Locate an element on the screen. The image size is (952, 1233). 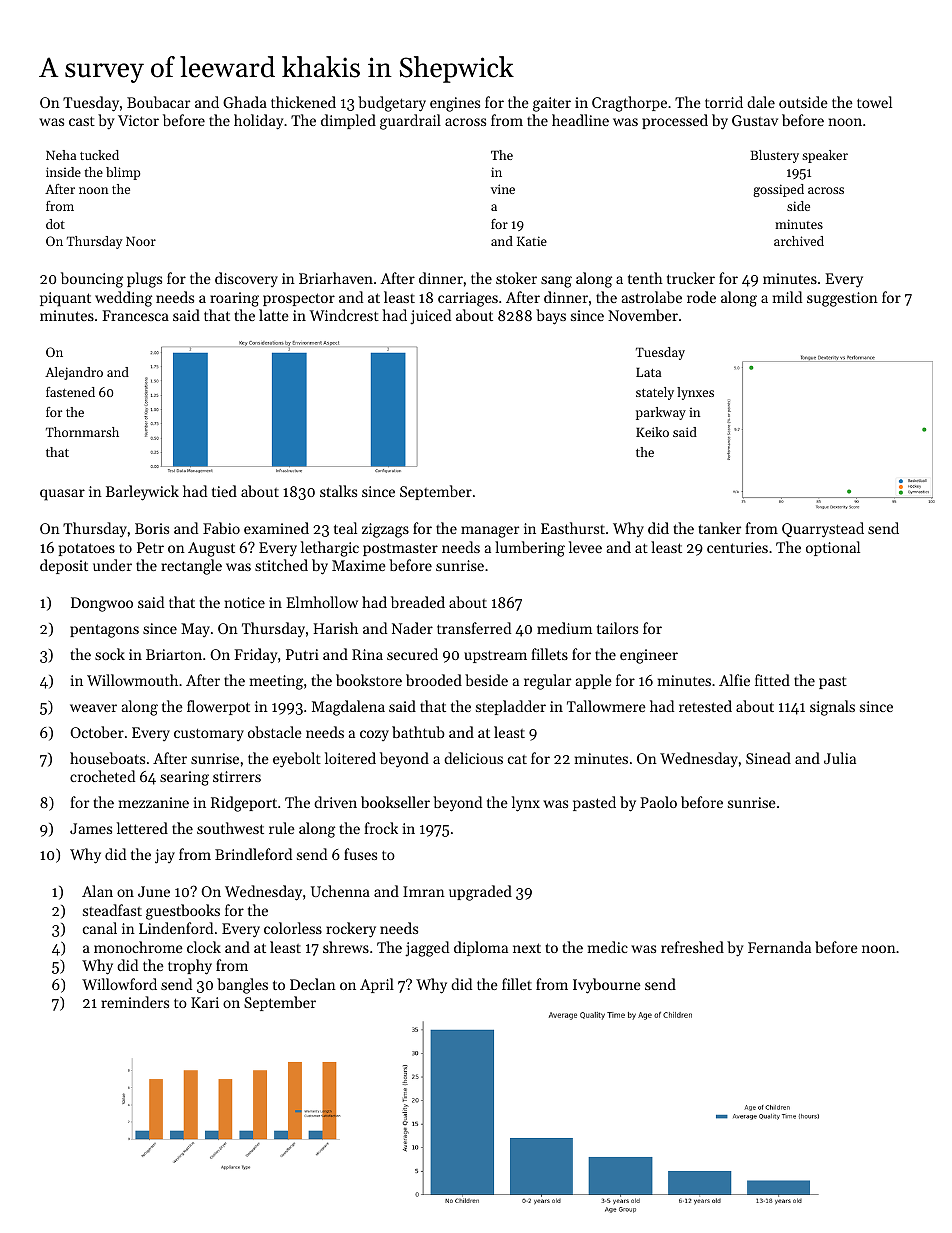
James is located at coordinates (91, 828).
